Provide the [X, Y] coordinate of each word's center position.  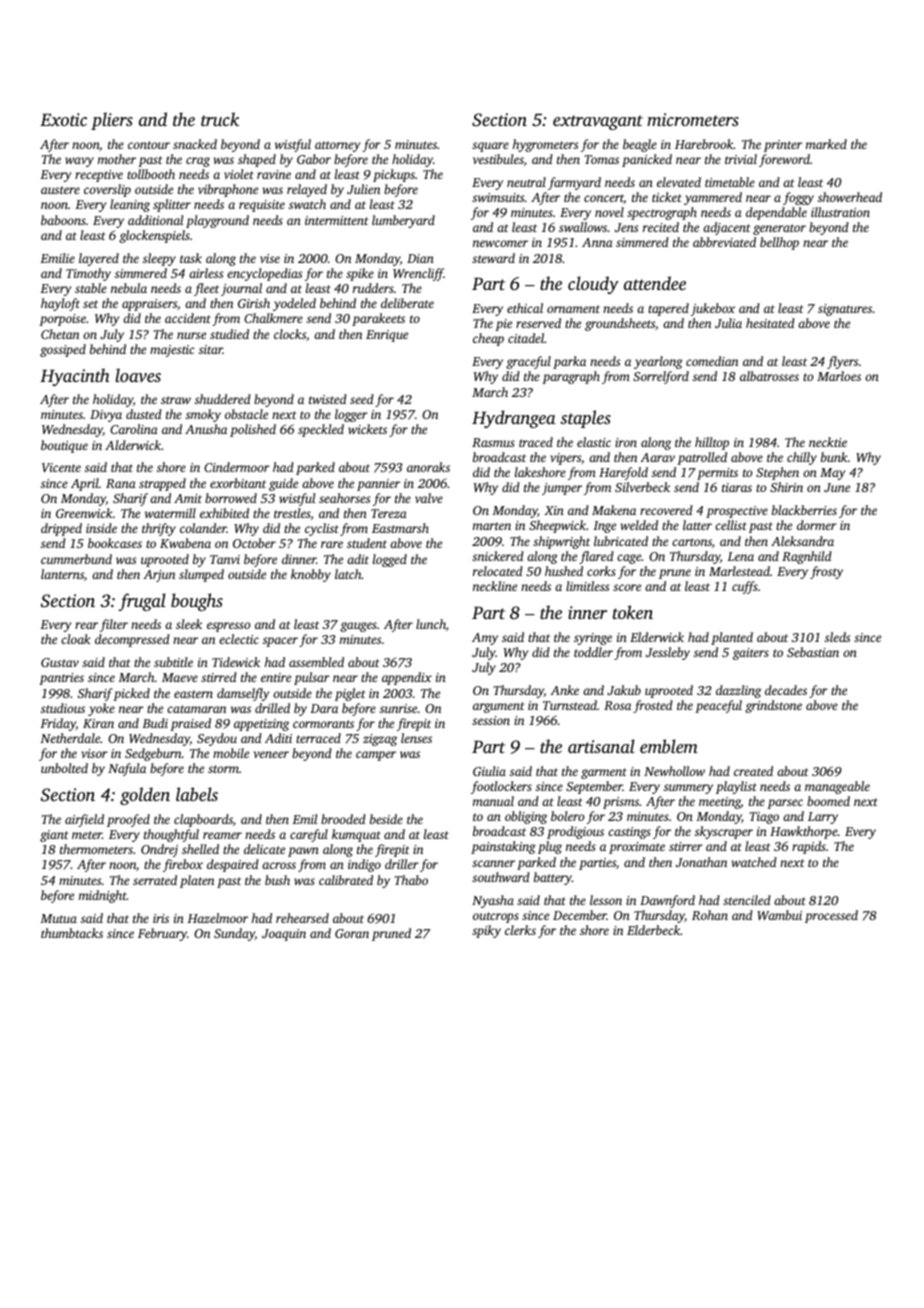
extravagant [598, 122]
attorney [337, 146]
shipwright [561, 542]
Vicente [61, 467]
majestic [172, 351]
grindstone [773, 706]
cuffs [745, 587]
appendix [407, 678]
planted [732, 638]
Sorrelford [661, 377]
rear [86, 625]
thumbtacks [72, 933]
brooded [343, 819]
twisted [328, 399]
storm [223, 769]
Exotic [63, 119]
